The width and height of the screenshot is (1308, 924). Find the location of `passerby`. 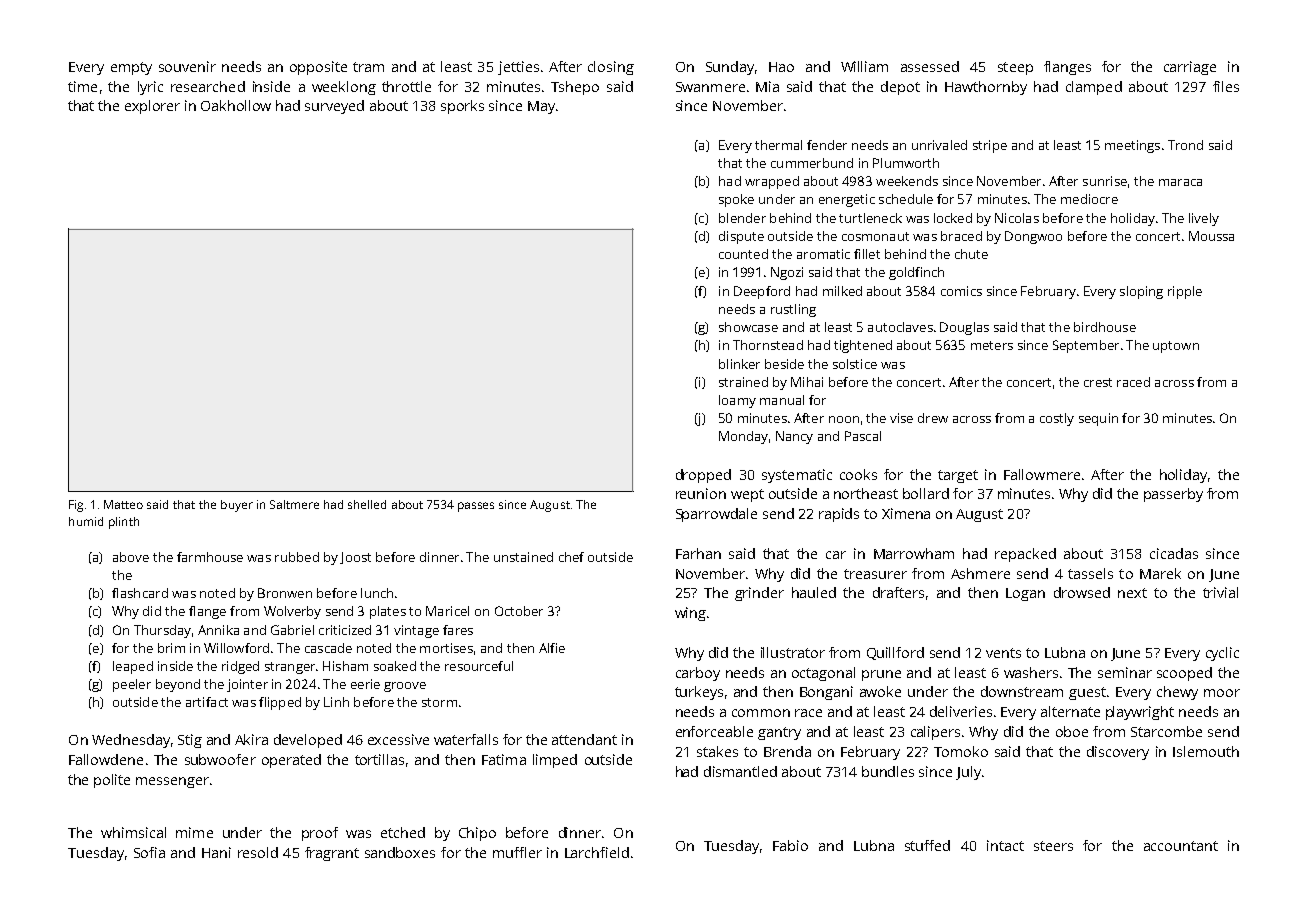

passerby is located at coordinates (1173, 495).
